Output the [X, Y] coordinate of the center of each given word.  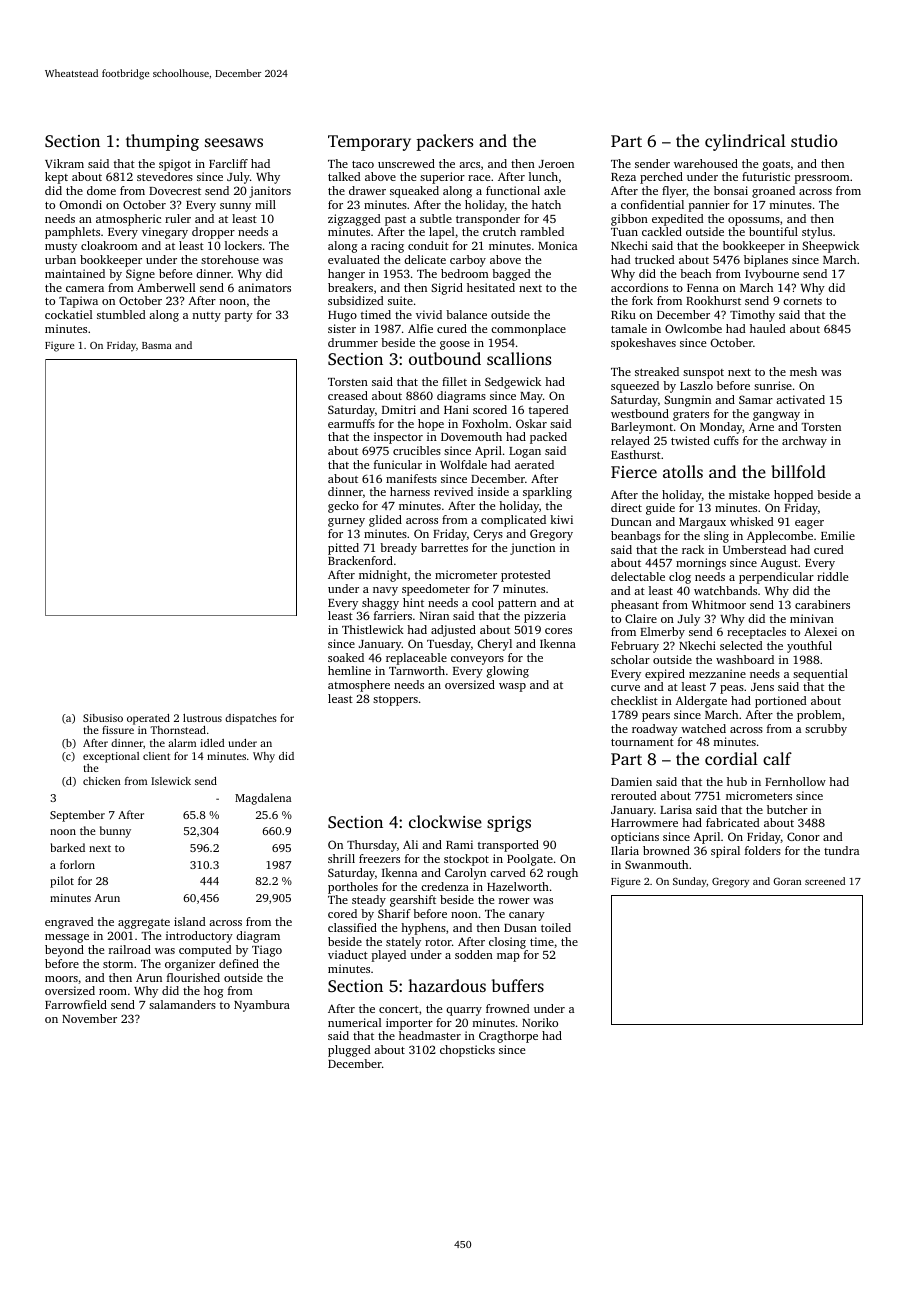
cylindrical [745, 142]
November [89, 1018]
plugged [349, 1051]
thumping [162, 142]
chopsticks [467, 1051]
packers [444, 142]
